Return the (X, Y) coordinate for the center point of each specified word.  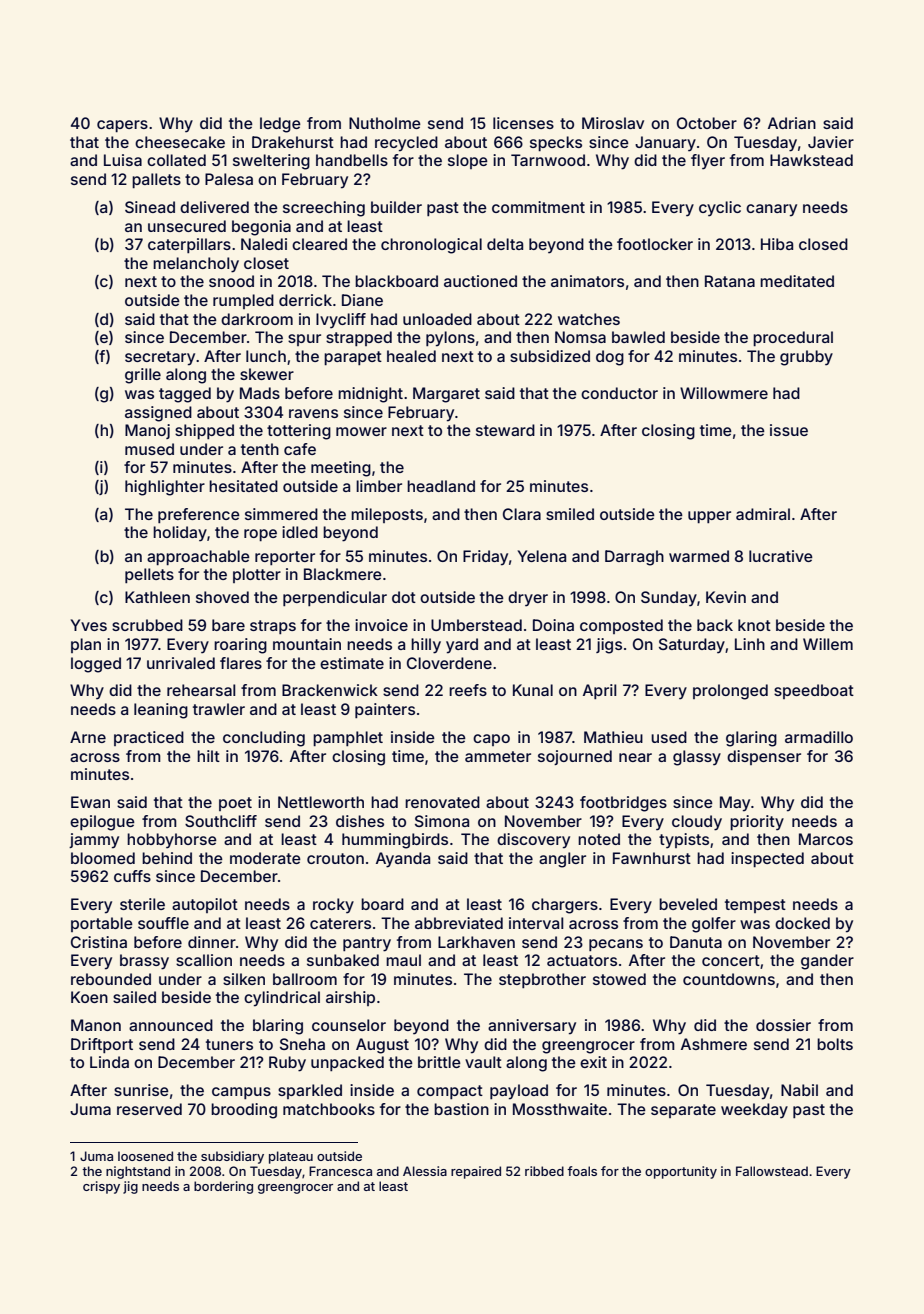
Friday (485, 558)
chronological (431, 246)
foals (582, 1171)
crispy (101, 1187)
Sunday (669, 599)
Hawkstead (811, 160)
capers (122, 126)
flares (241, 663)
